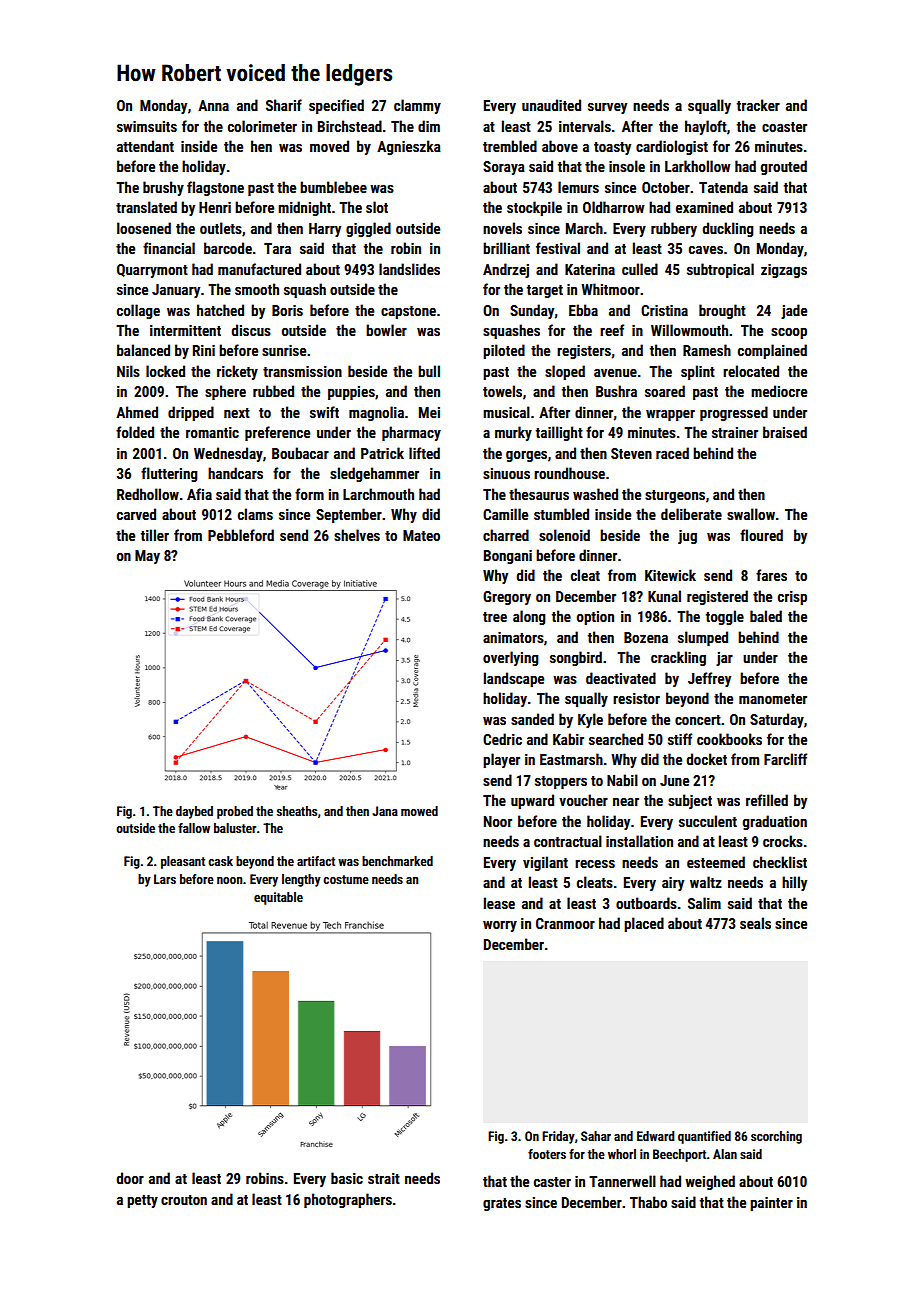 This screenshot has height=1308, width=924. What do you see at coordinates (708, 821) in the screenshot?
I see `succulent` at bounding box center [708, 821].
